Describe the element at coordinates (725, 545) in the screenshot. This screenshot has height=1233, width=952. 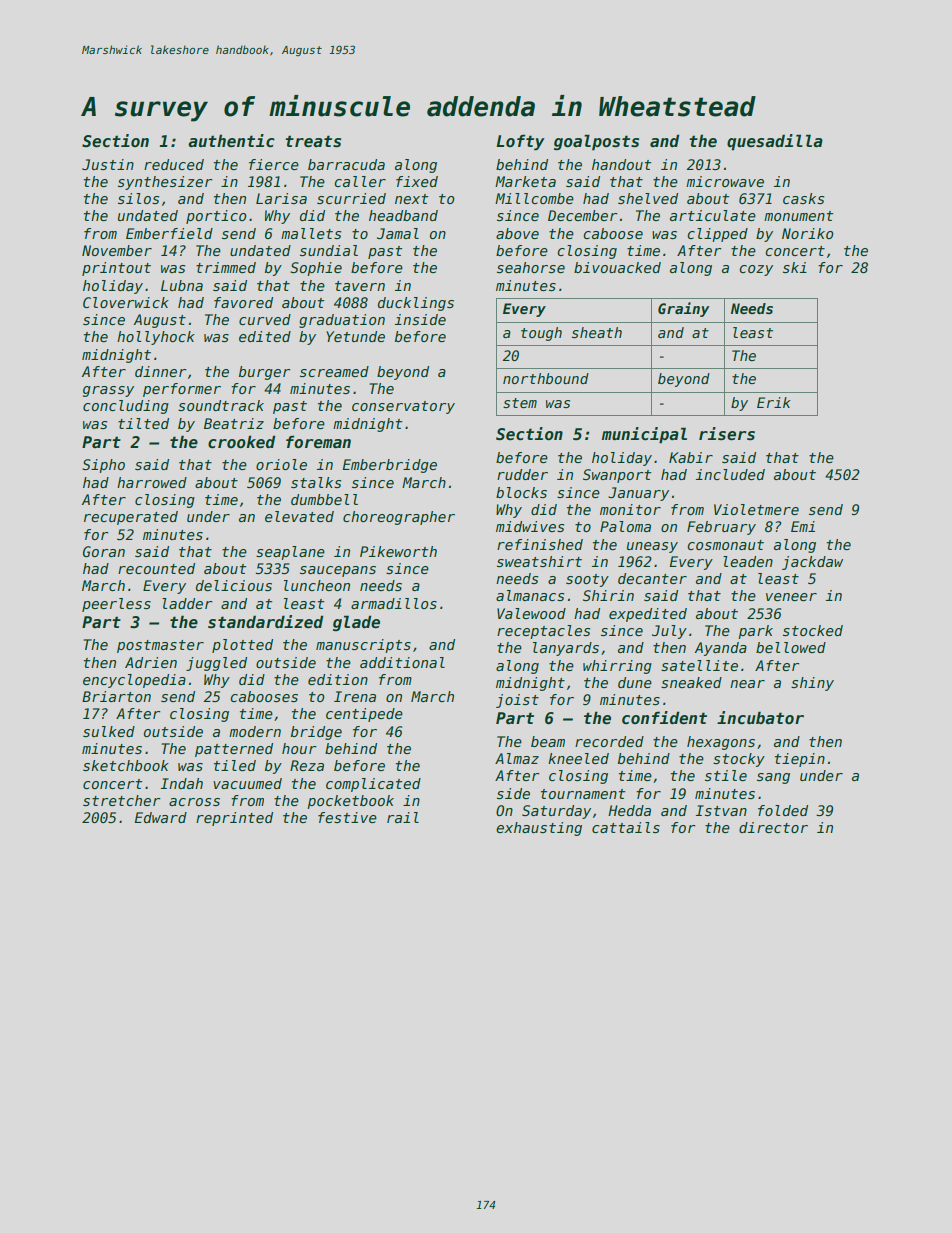
I see `cosmonaut` at that location.
